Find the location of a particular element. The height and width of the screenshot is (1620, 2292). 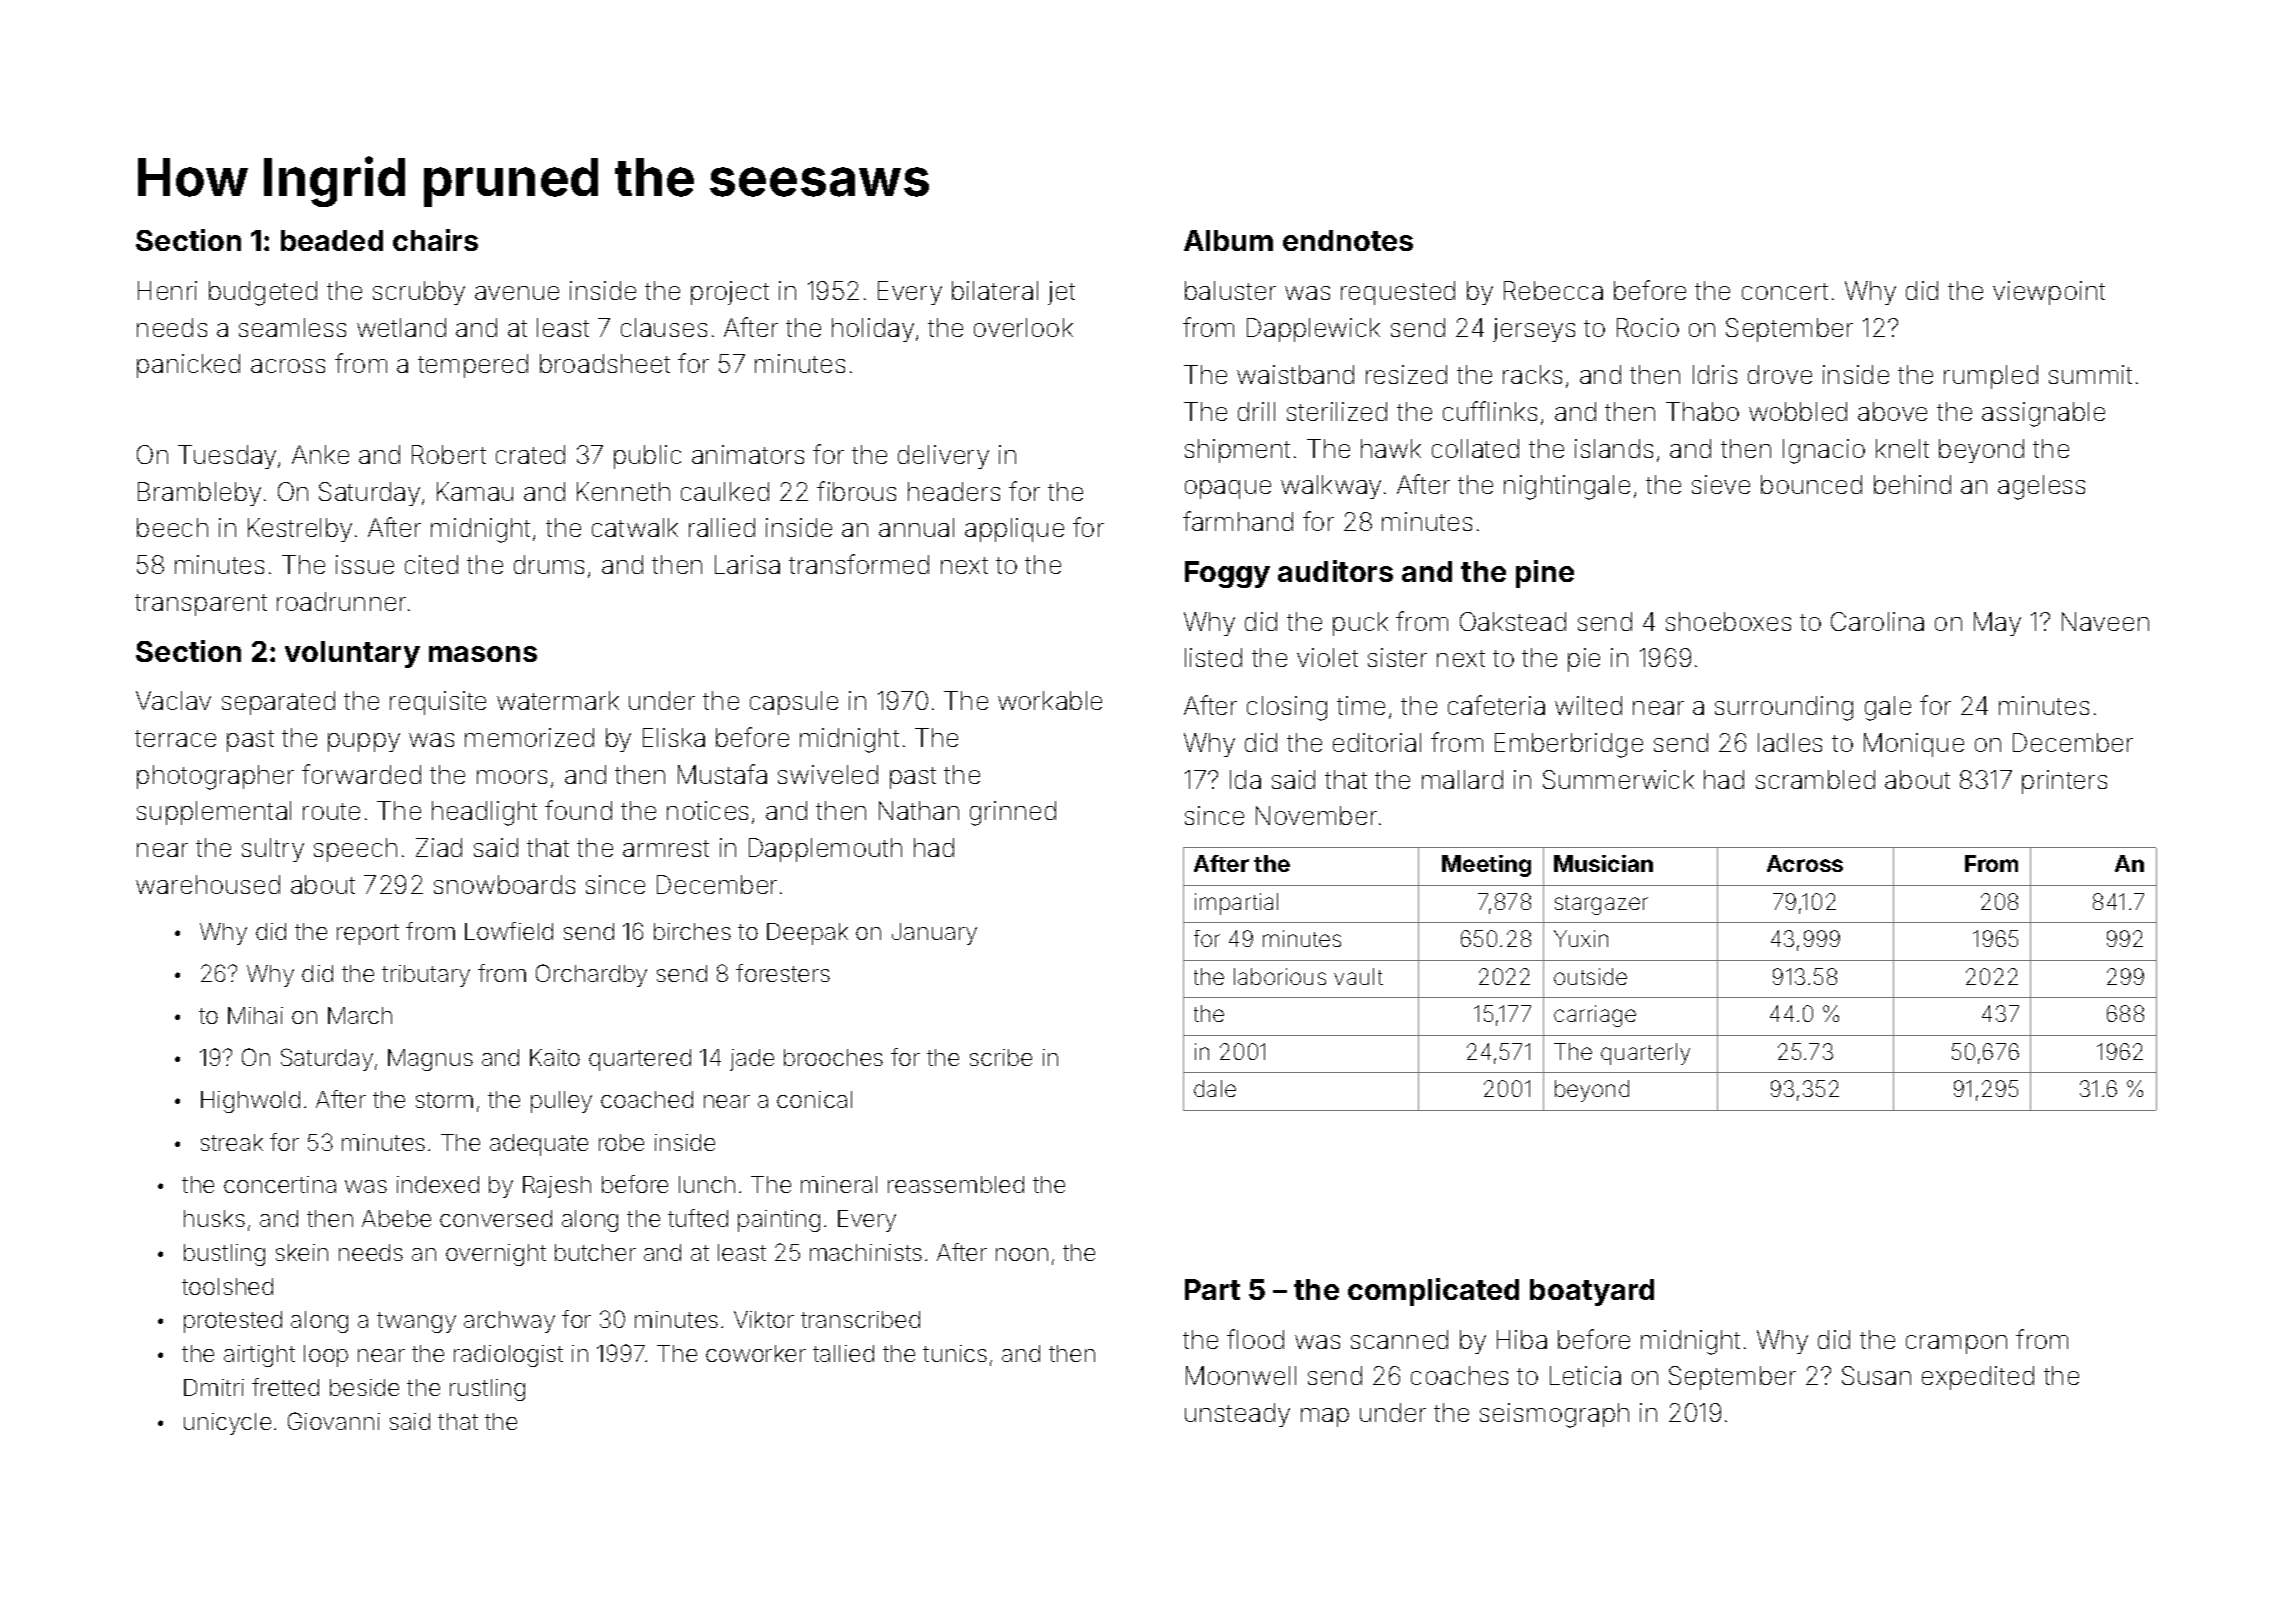

quarterly is located at coordinates (1645, 1054).
